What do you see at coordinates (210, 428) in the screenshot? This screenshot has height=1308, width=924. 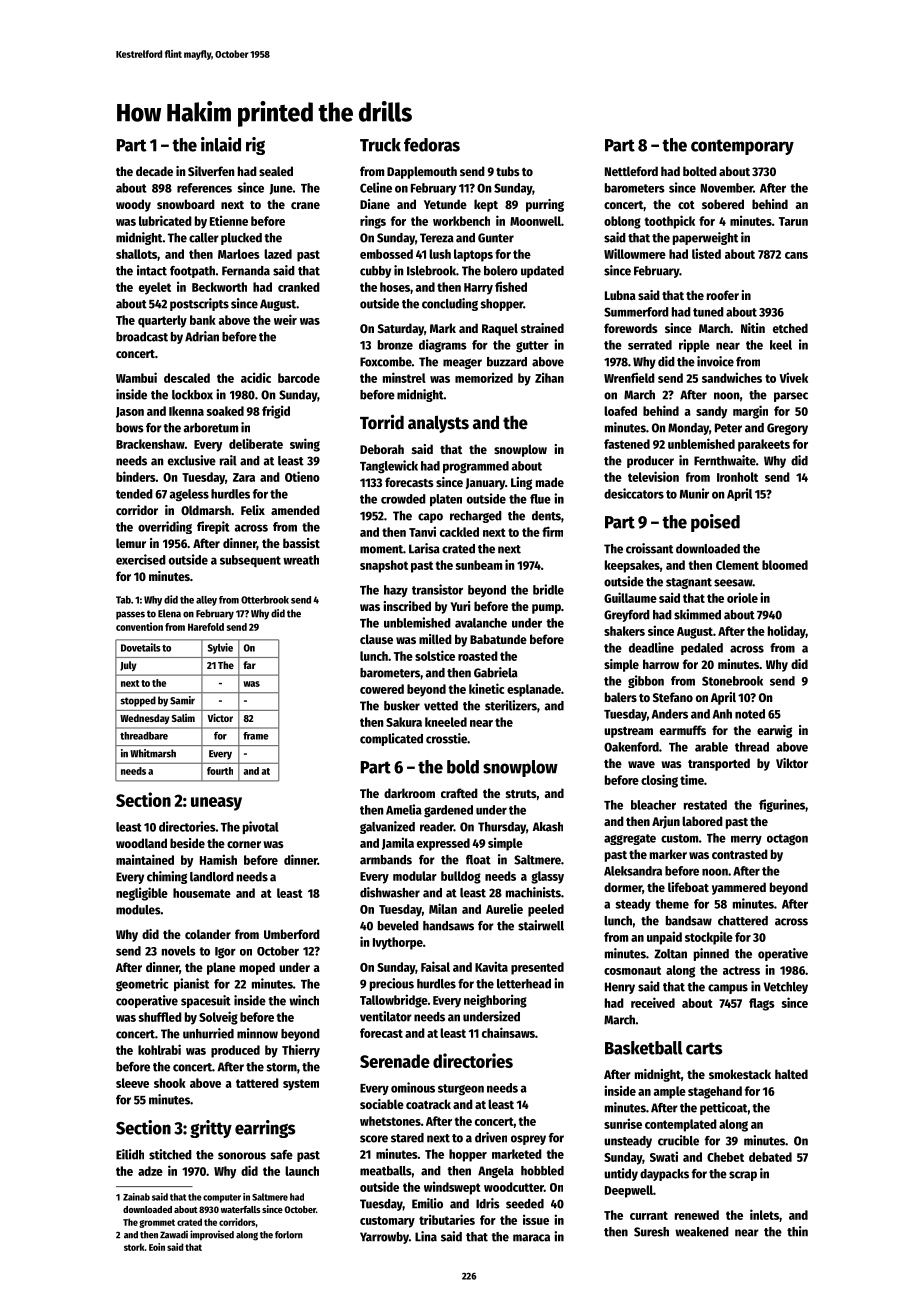 I see `arboretum` at bounding box center [210, 428].
